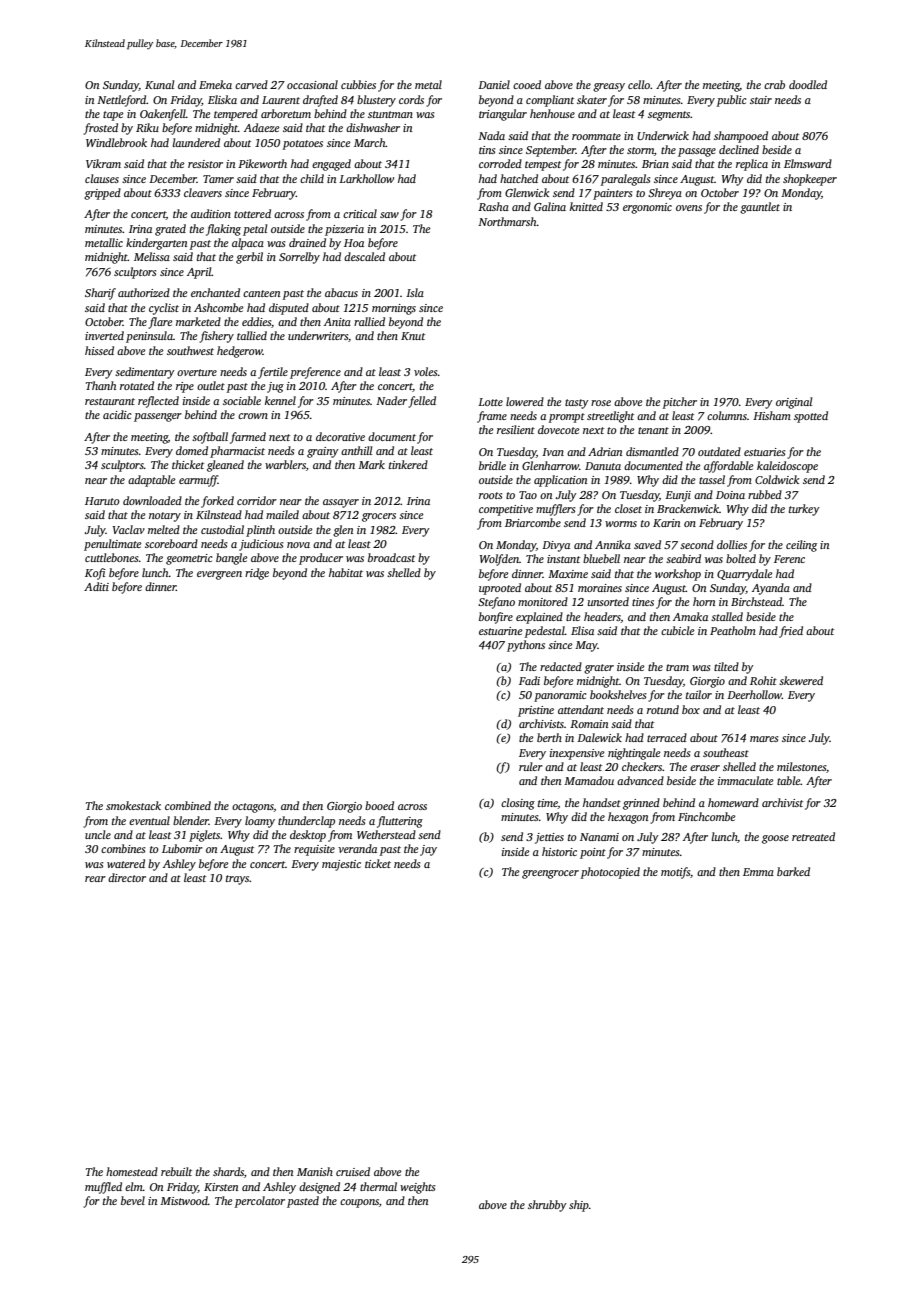 The width and height of the image is (924, 1308). I want to click on producer, so click(321, 559).
